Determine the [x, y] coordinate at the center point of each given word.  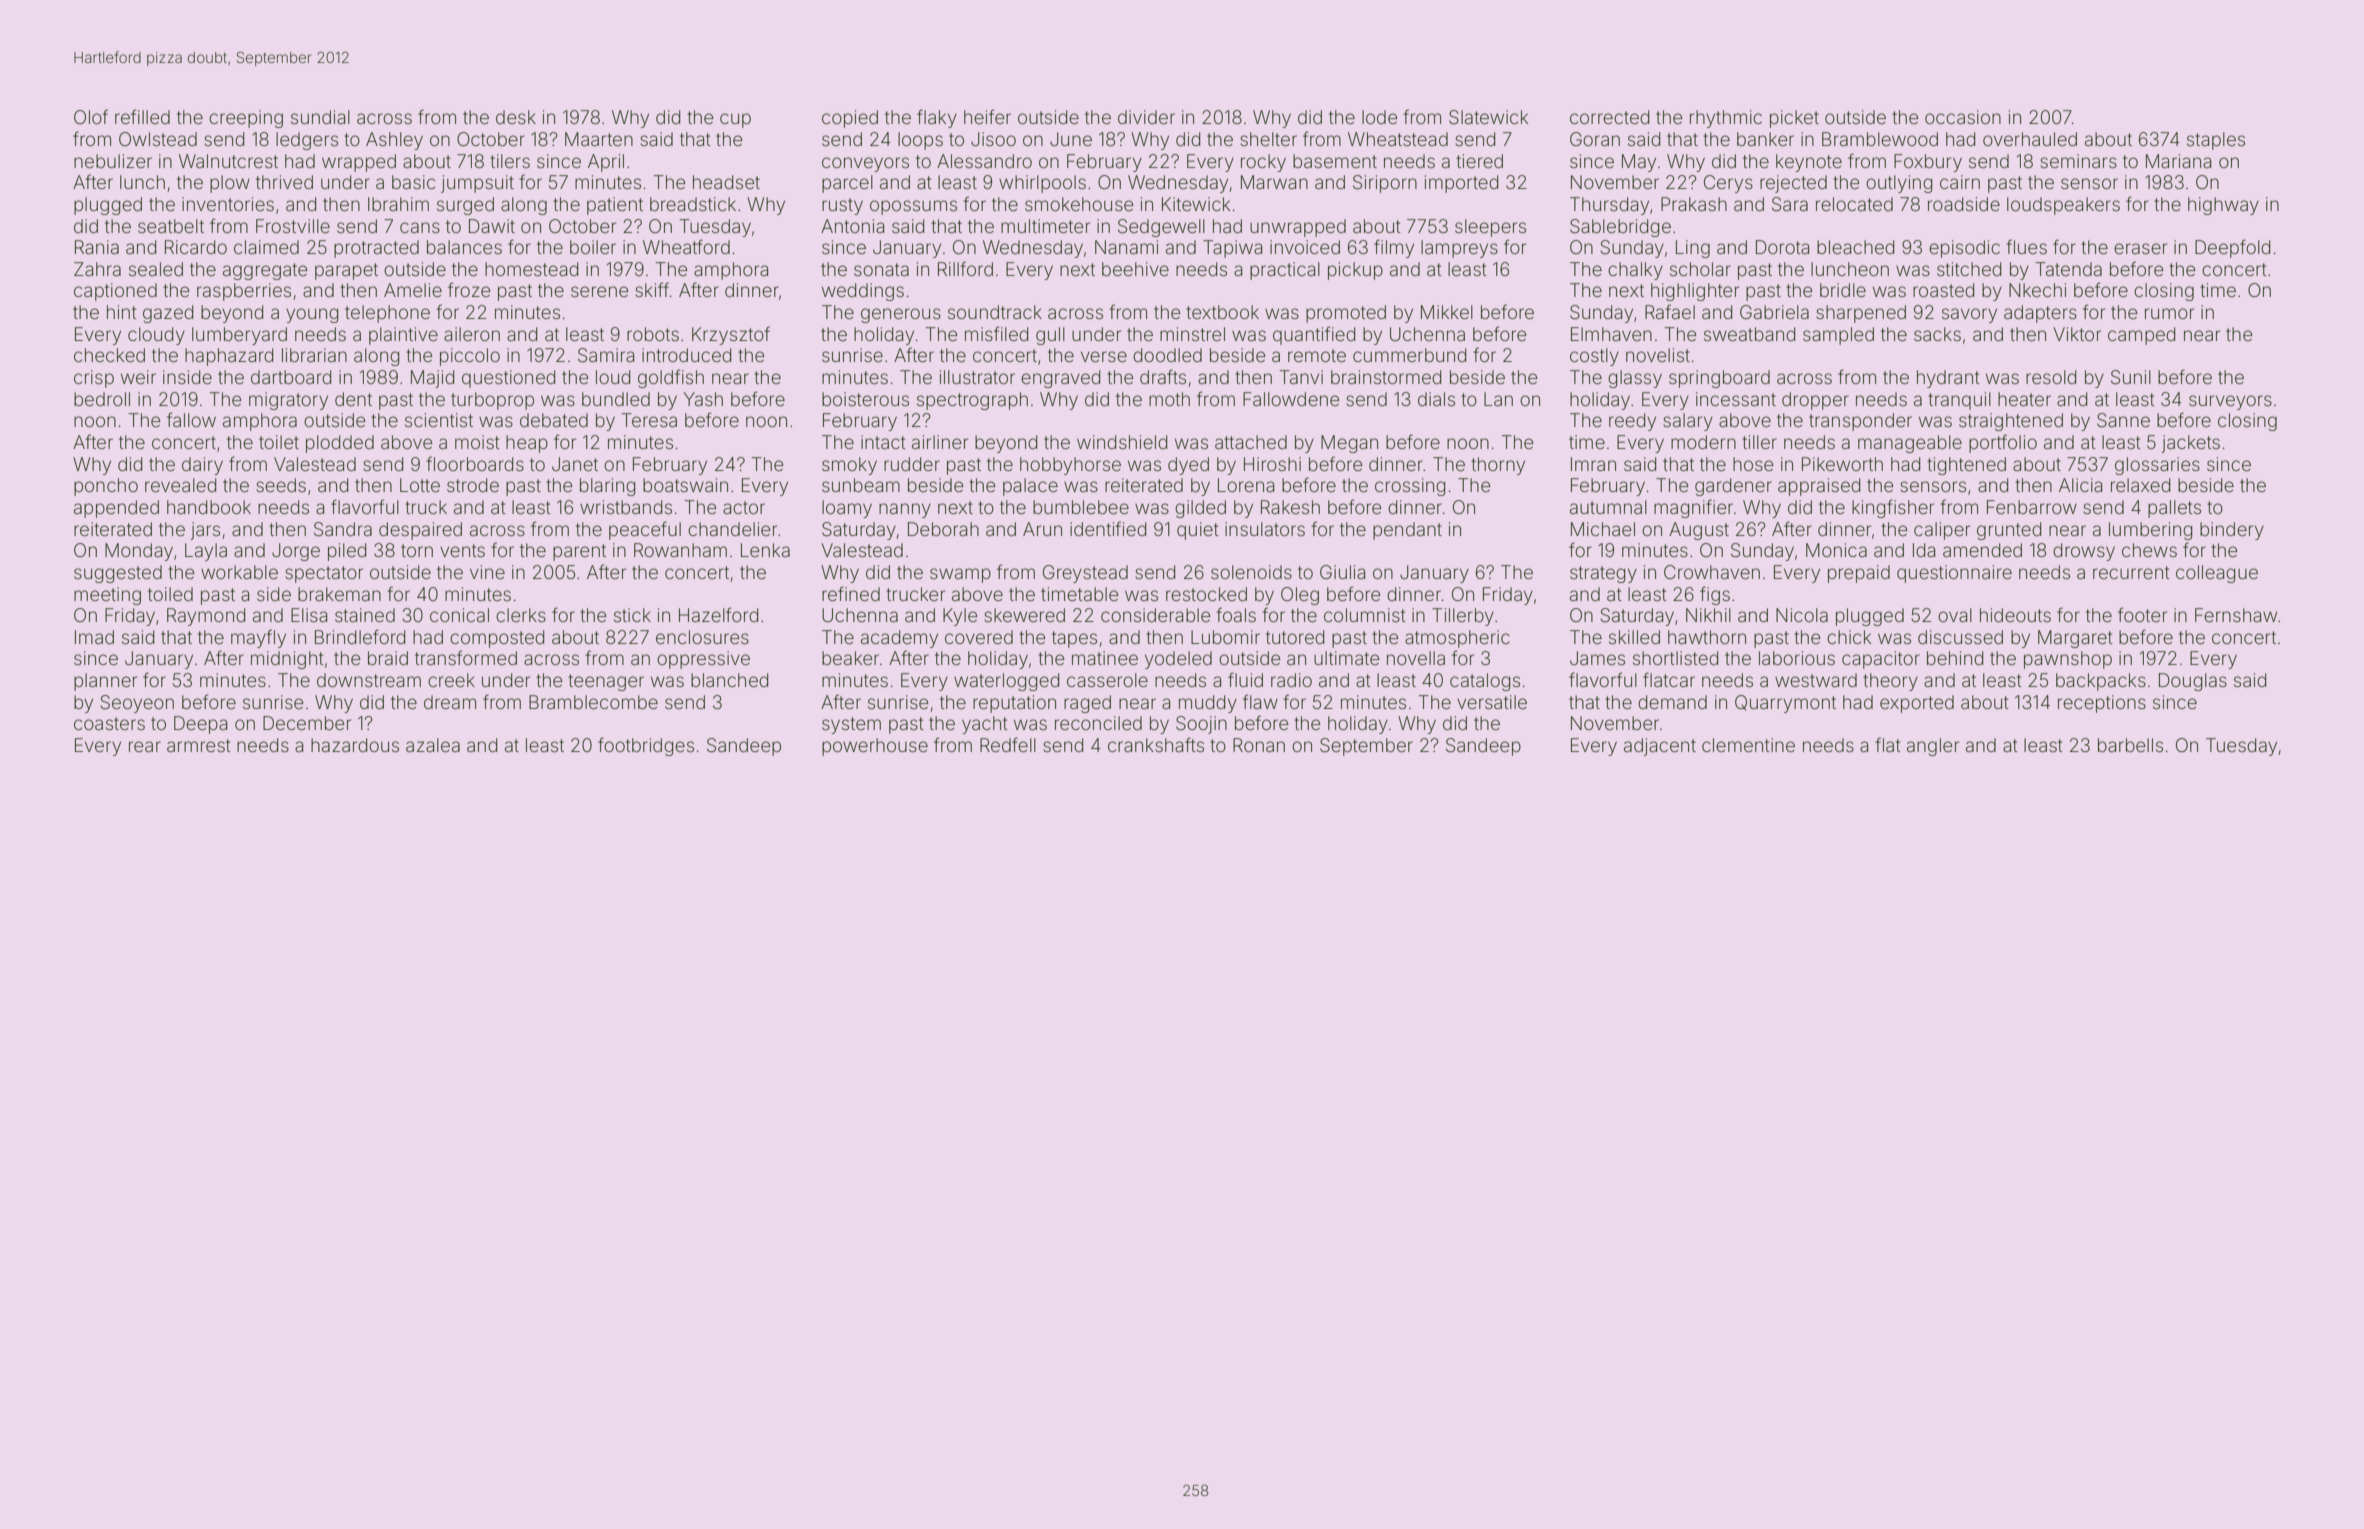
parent [579, 552]
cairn [1960, 182]
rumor [2169, 313]
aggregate [265, 271]
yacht [985, 725]
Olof [91, 116]
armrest [199, 745]
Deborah [943, 529]
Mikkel [1447, 312]
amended [1982, 550]
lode [1379, 117]
